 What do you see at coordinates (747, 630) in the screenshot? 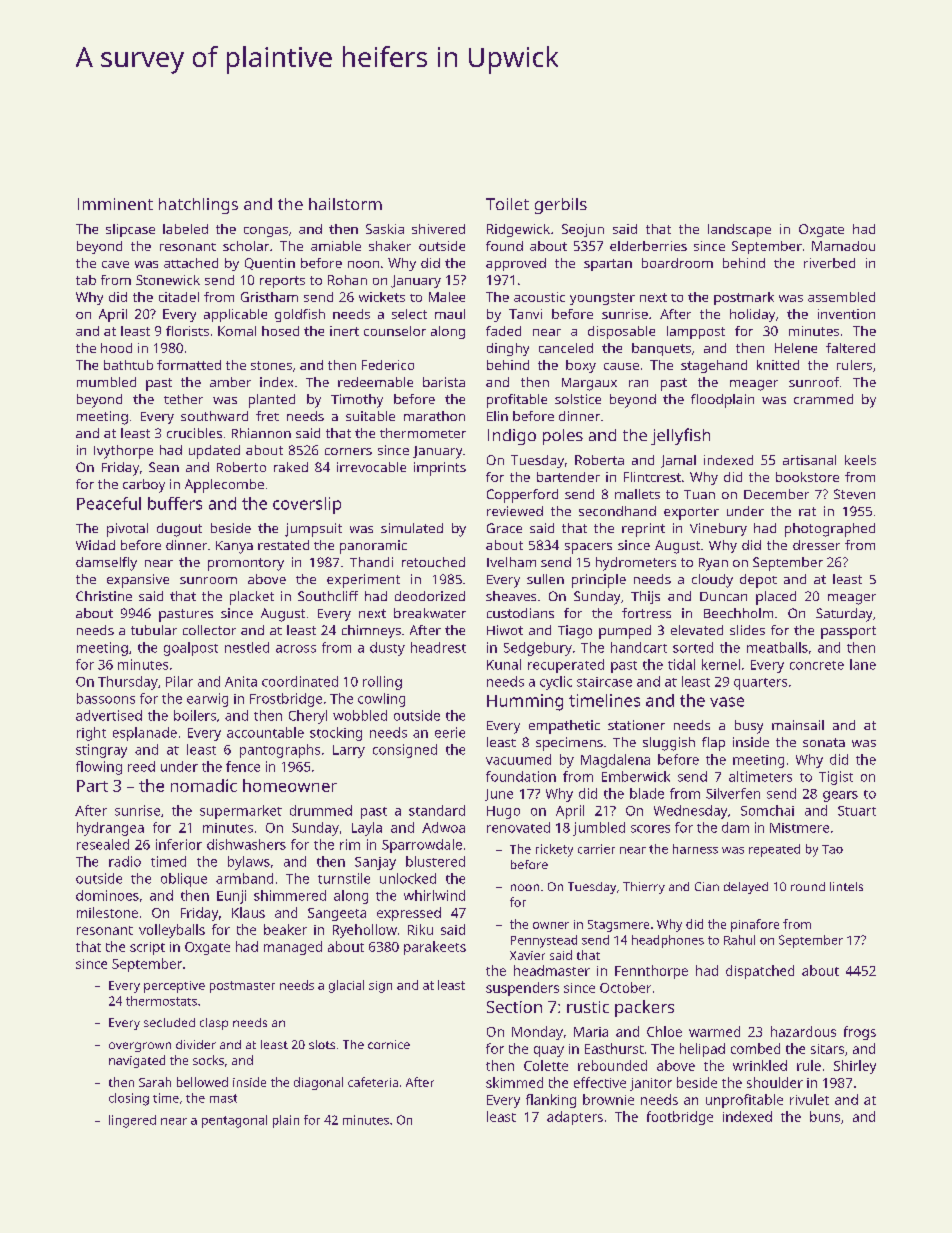
I see `slides` at bounding box center [747, 630].
